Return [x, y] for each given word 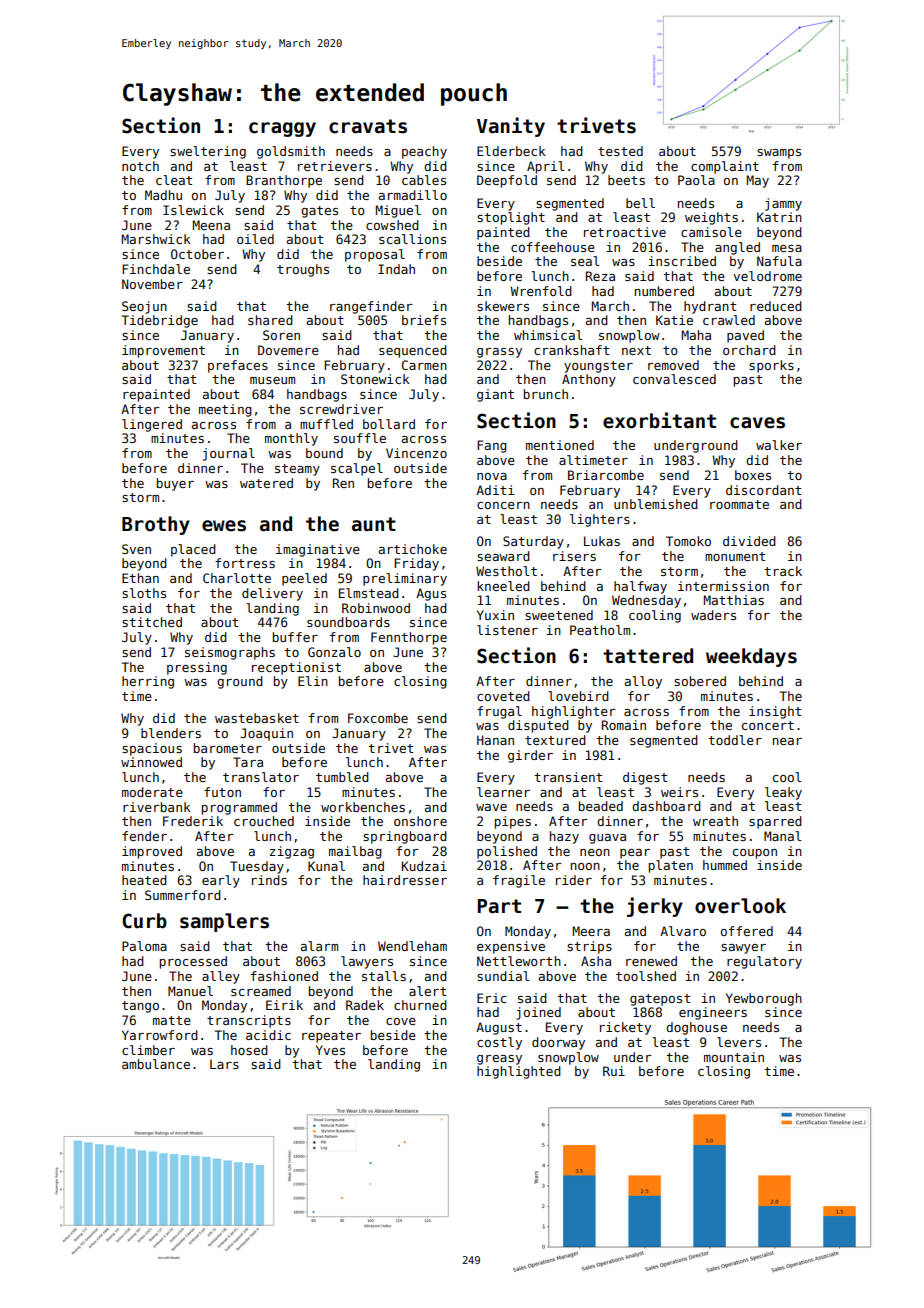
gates [319, 212]
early [221, 881]
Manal [782, 836]
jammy [783, 204]
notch [140, 166]
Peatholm [600, 630]
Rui [614, 1071]
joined [538, 1013]
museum [272, 380]
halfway [640, 587]
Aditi [495, 490]
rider [574, 880]
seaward [503, 556]
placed [193, 550]
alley [221, 977]
